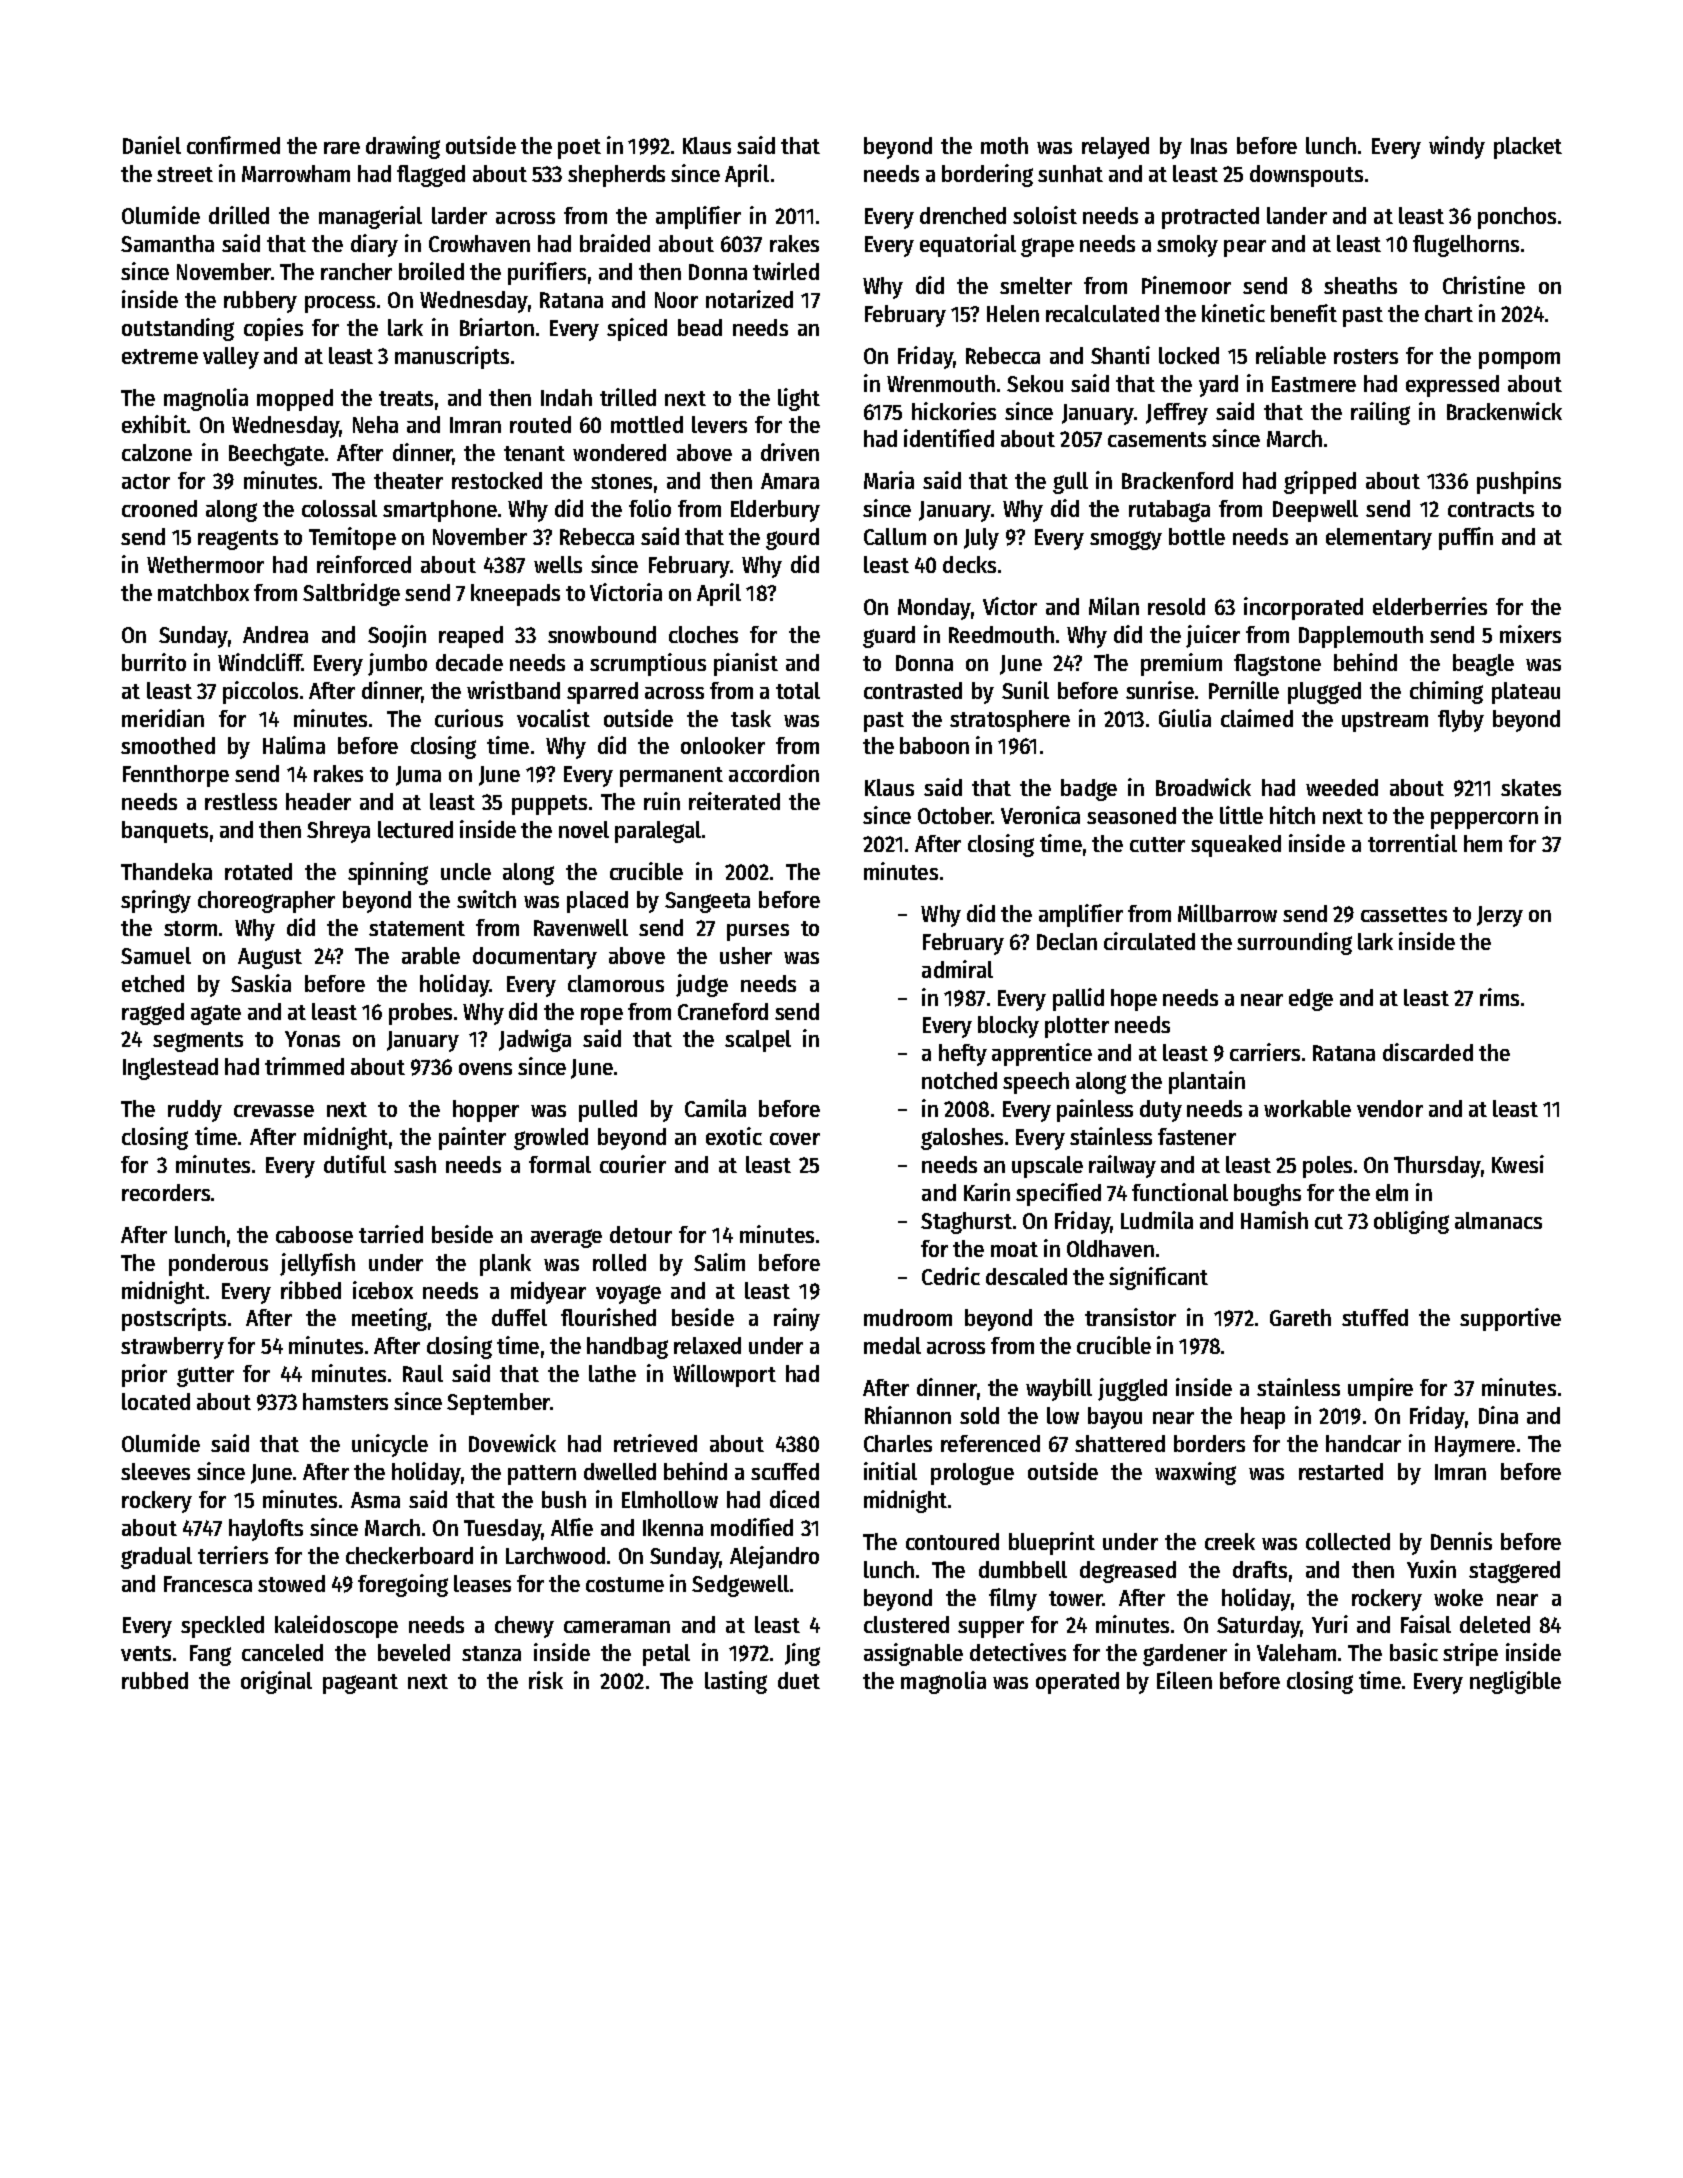 The image size is (1683, 2178). Describe the element at coordinates (957, 969) in the image. I see `admiral` at that location.
